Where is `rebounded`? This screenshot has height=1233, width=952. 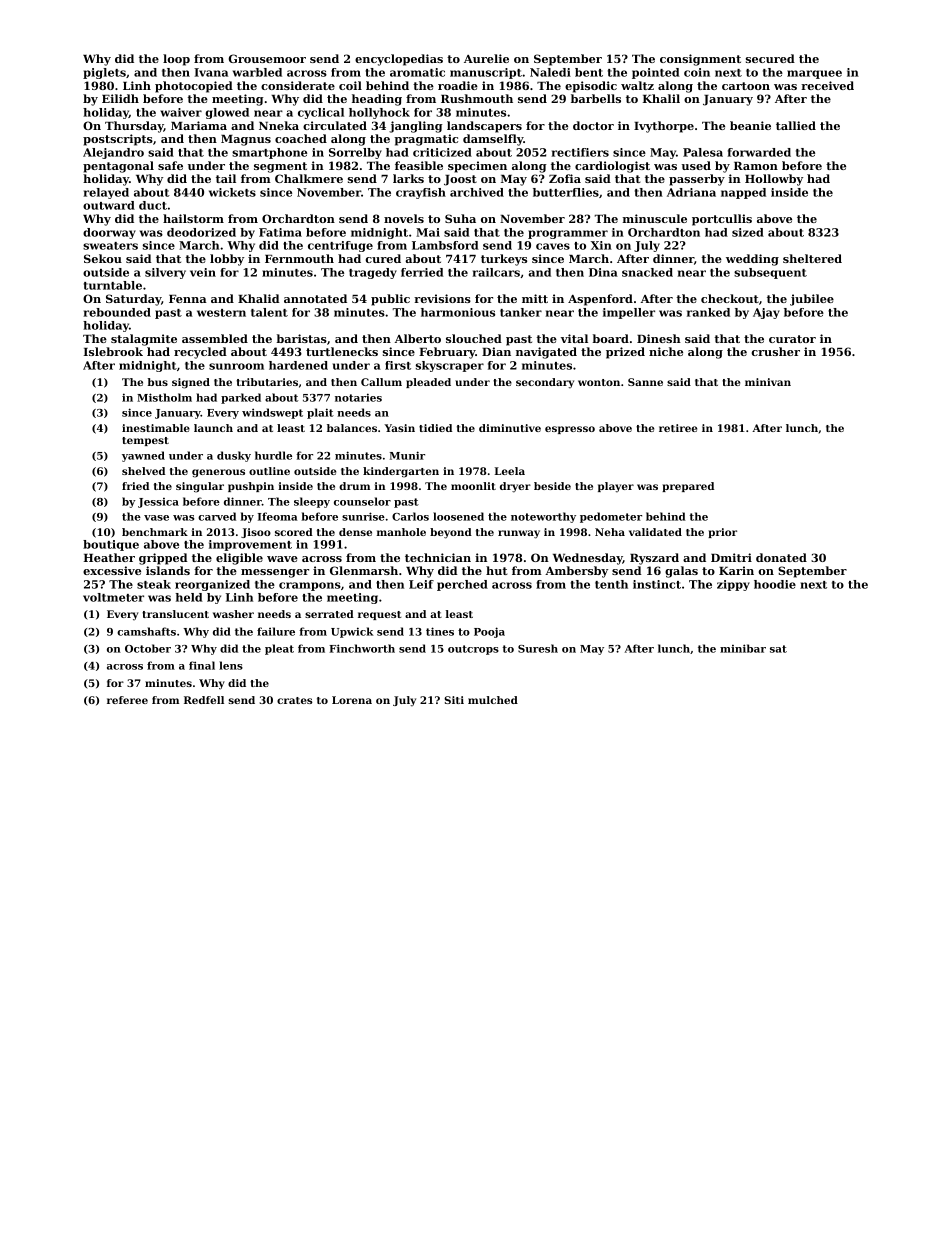
rebounded is located at coordinates (117, 312).
